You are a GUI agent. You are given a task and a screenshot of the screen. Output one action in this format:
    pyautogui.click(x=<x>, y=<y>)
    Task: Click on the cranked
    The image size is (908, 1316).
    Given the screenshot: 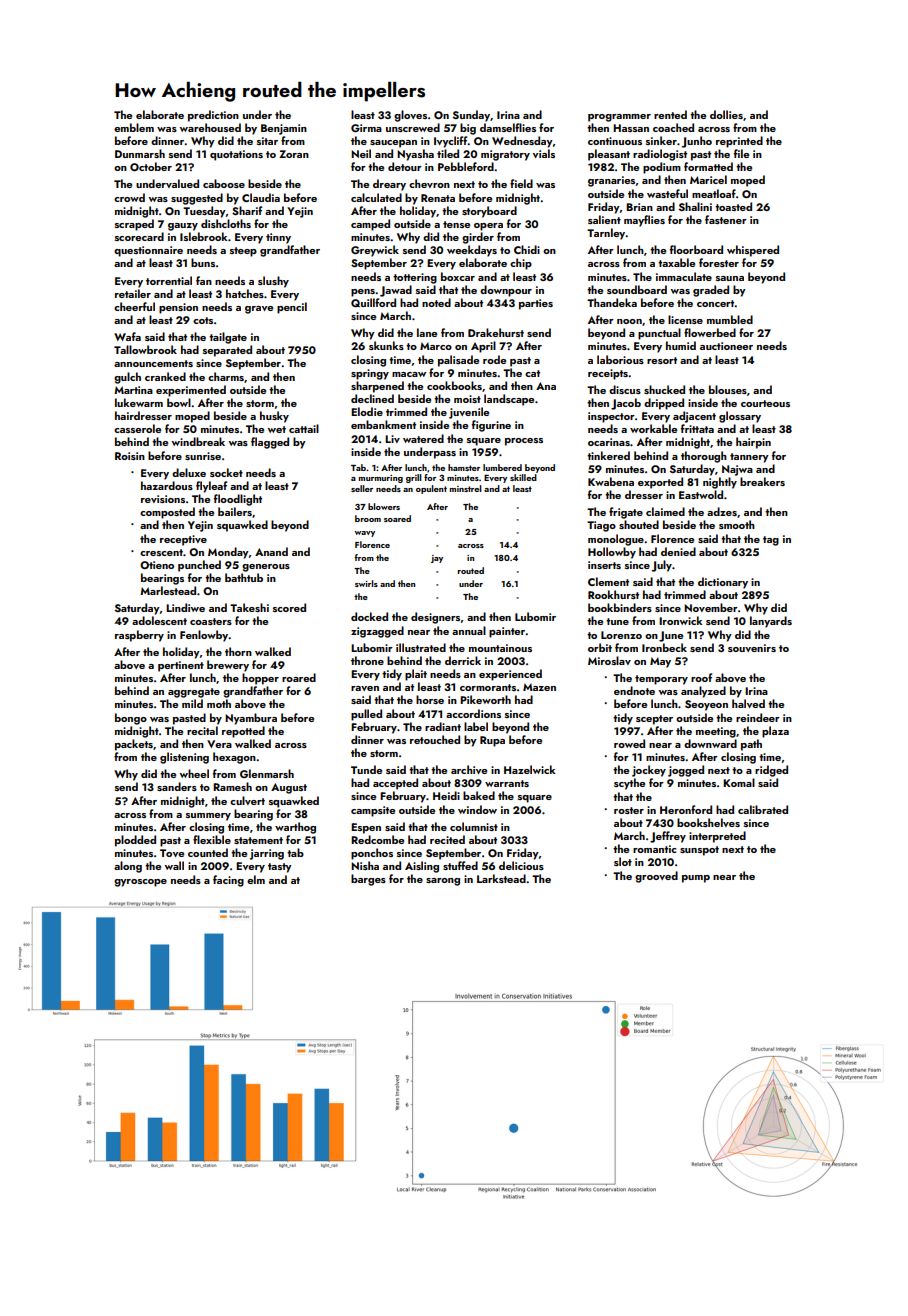 What is the action you would take?
    pyautogui.click(x=165, y=376)
